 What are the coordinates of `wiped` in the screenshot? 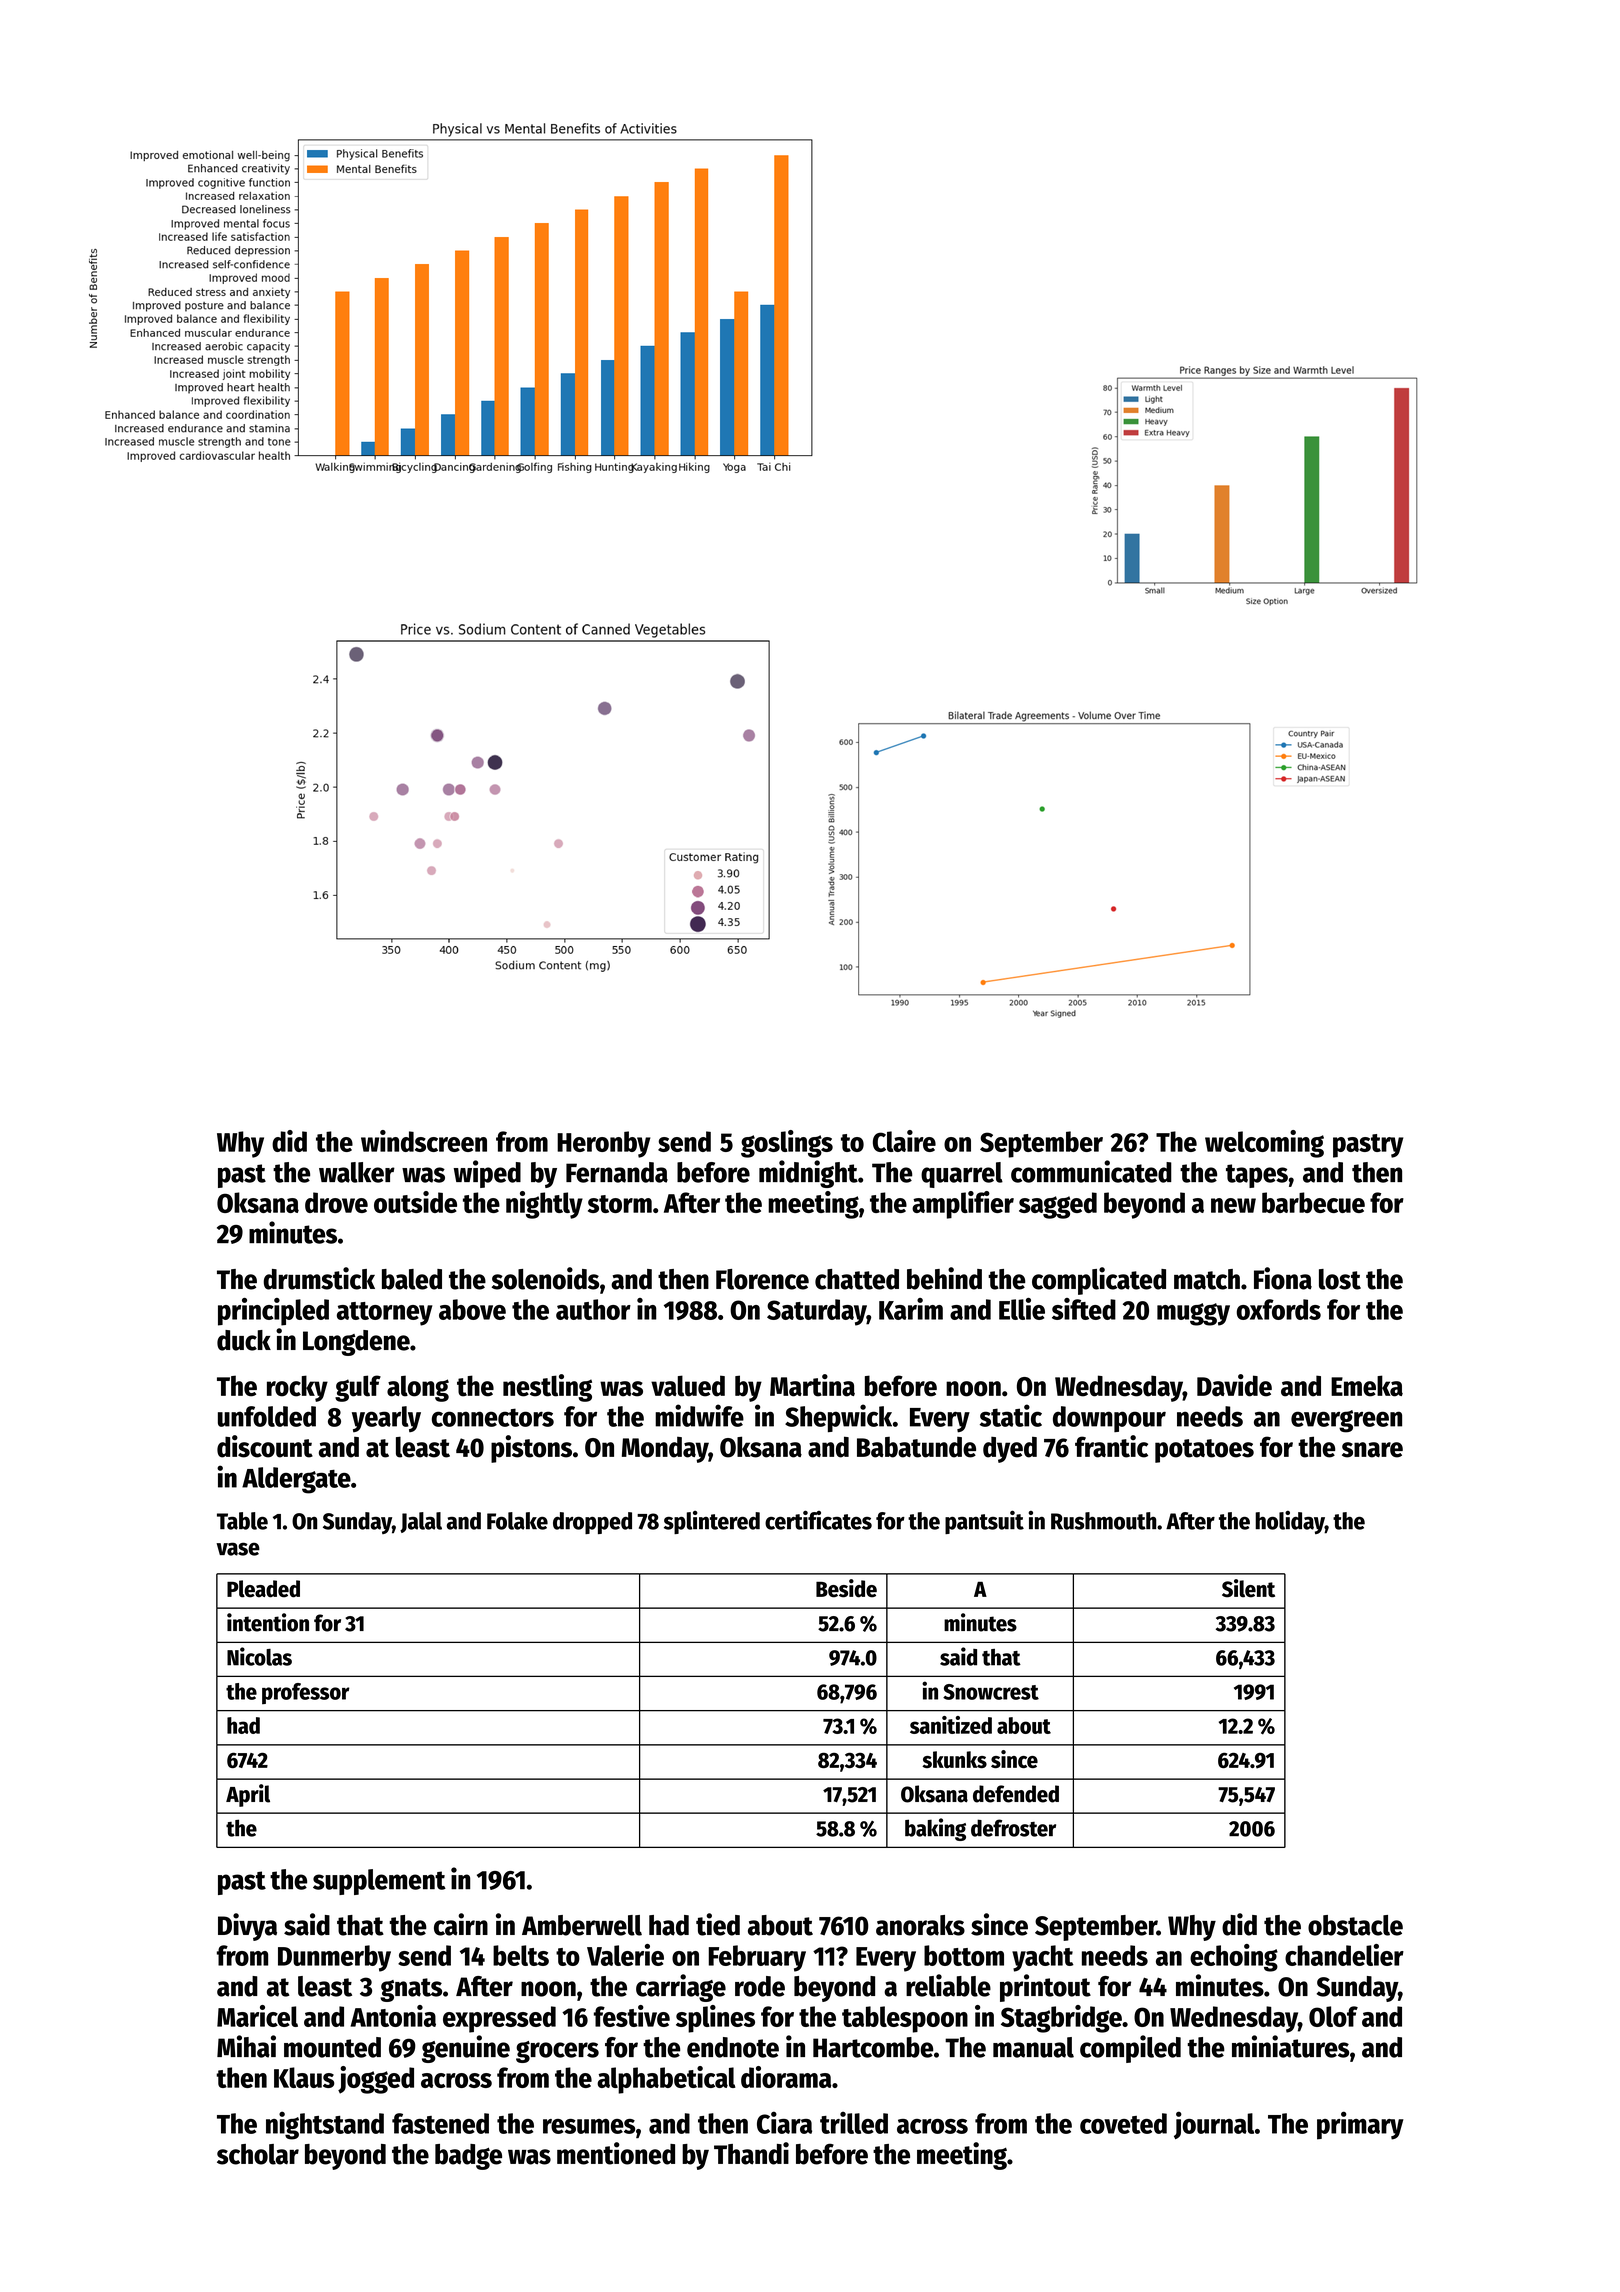 It's located at (487, 1174).
